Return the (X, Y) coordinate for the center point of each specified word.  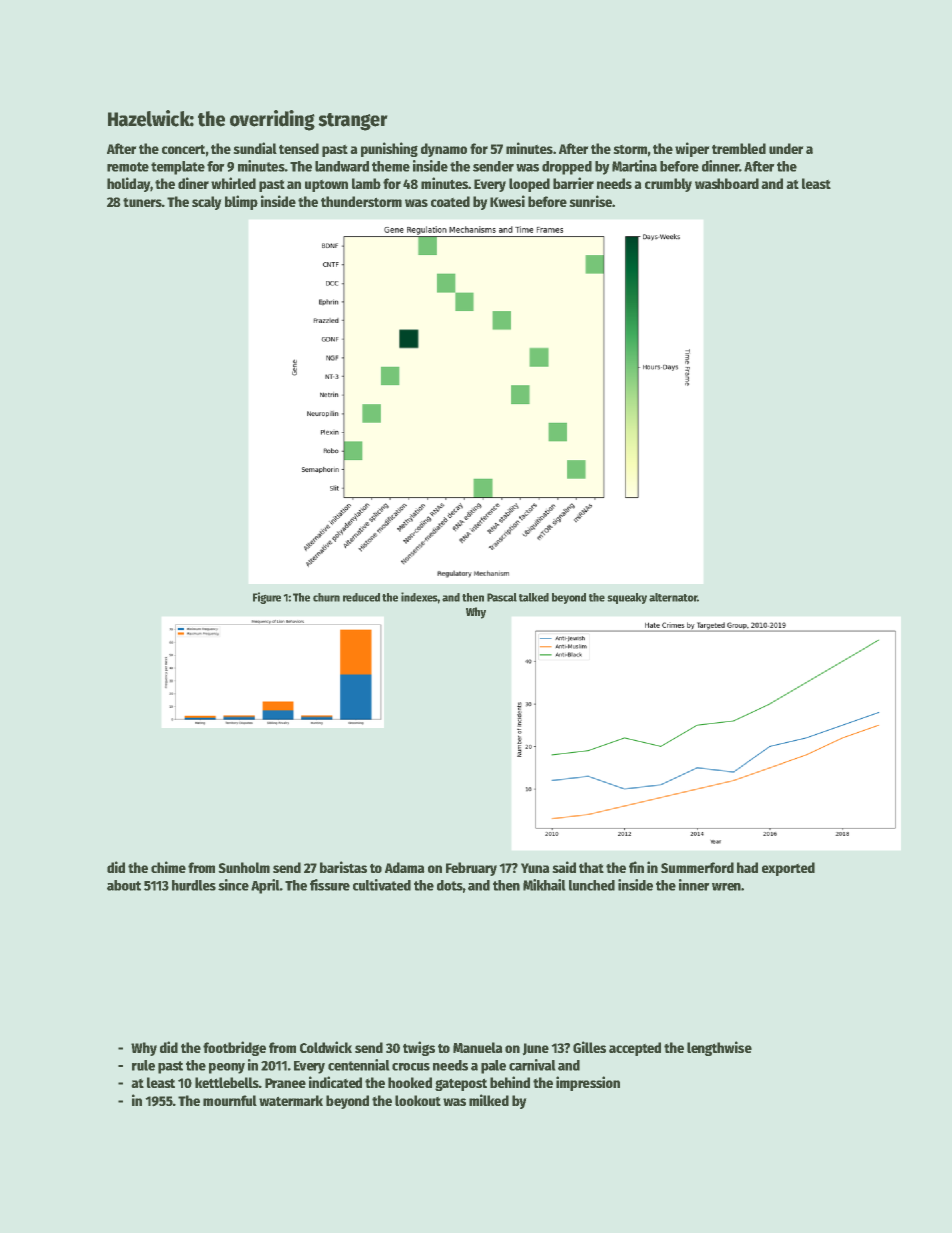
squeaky (627, 598)
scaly (206, 203)
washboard (727, 183)
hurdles (194, 885)
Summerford (697, 867)
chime (168, 867)
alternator (673, 597)
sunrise (591, 201)
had (747, 867)
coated (450, 201)
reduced (361, 597)
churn (326, 597)
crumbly (668, 185)
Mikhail (544, 885)
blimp (241, 202)
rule (143, 1065)
